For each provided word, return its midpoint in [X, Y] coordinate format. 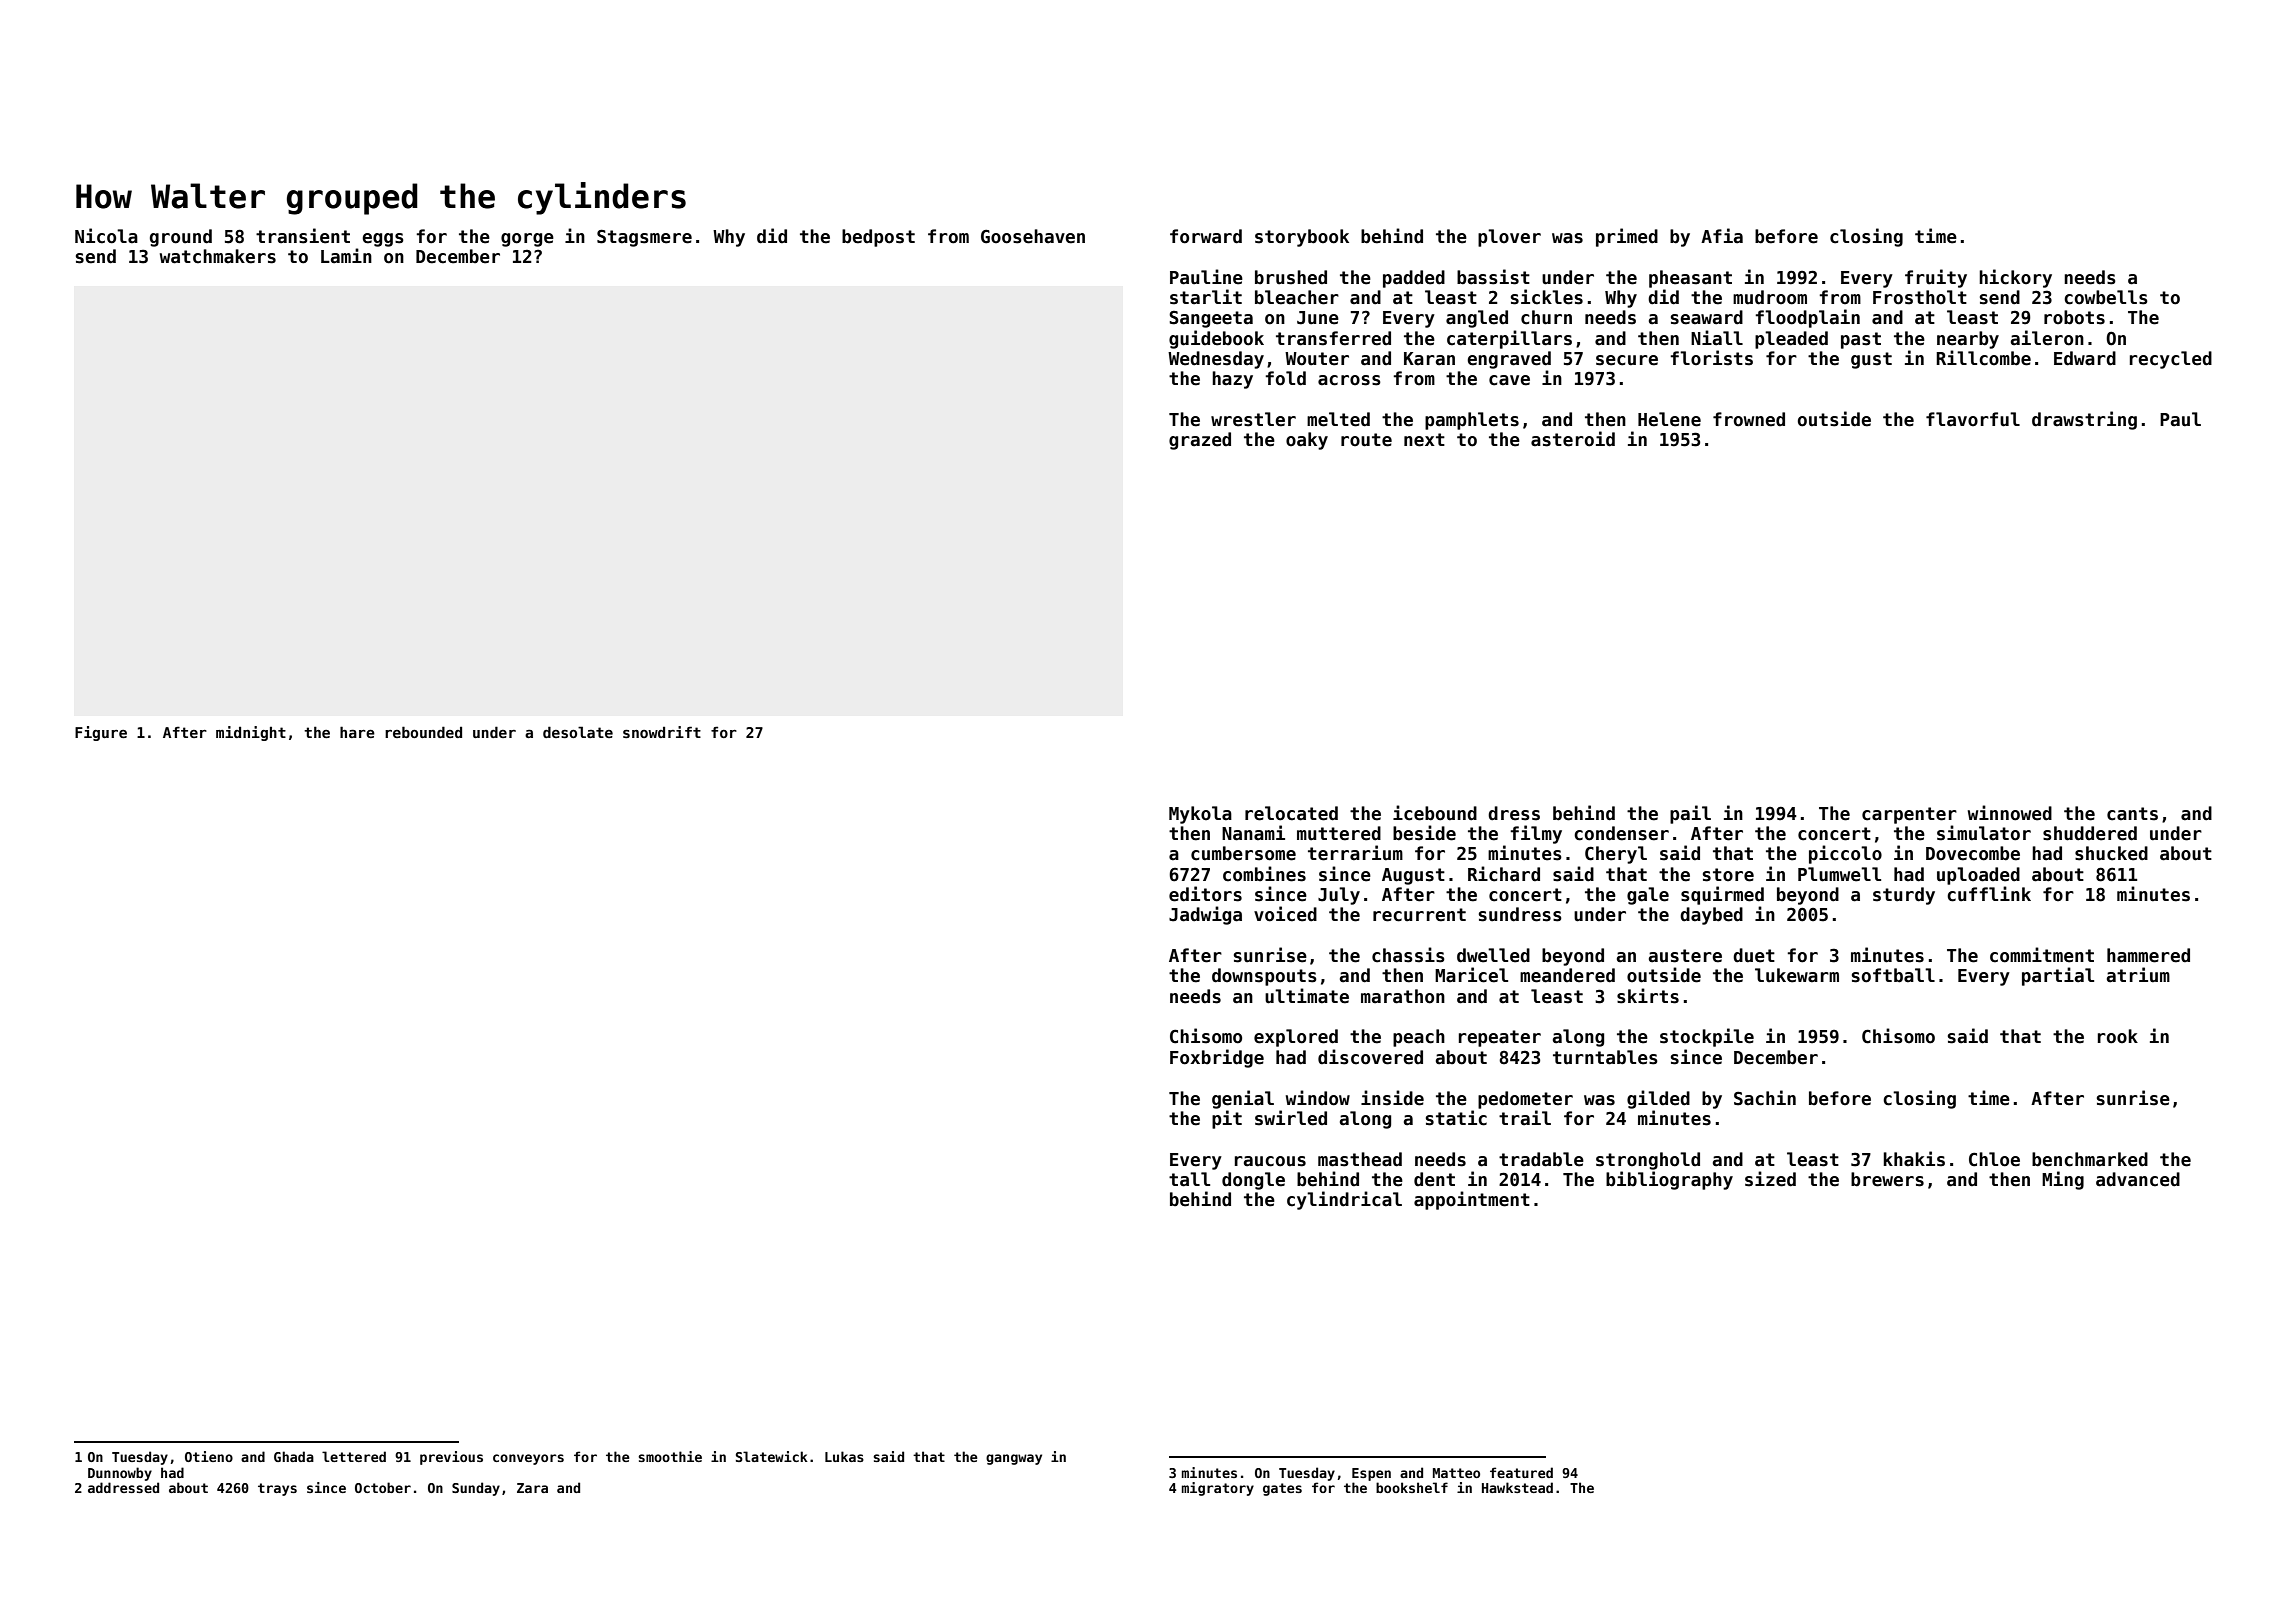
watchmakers [218, 256]
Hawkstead [1517, 1487]
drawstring [2084, 420]
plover [1509, 238]
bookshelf [1412, 1487]
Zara [532, 1488]
